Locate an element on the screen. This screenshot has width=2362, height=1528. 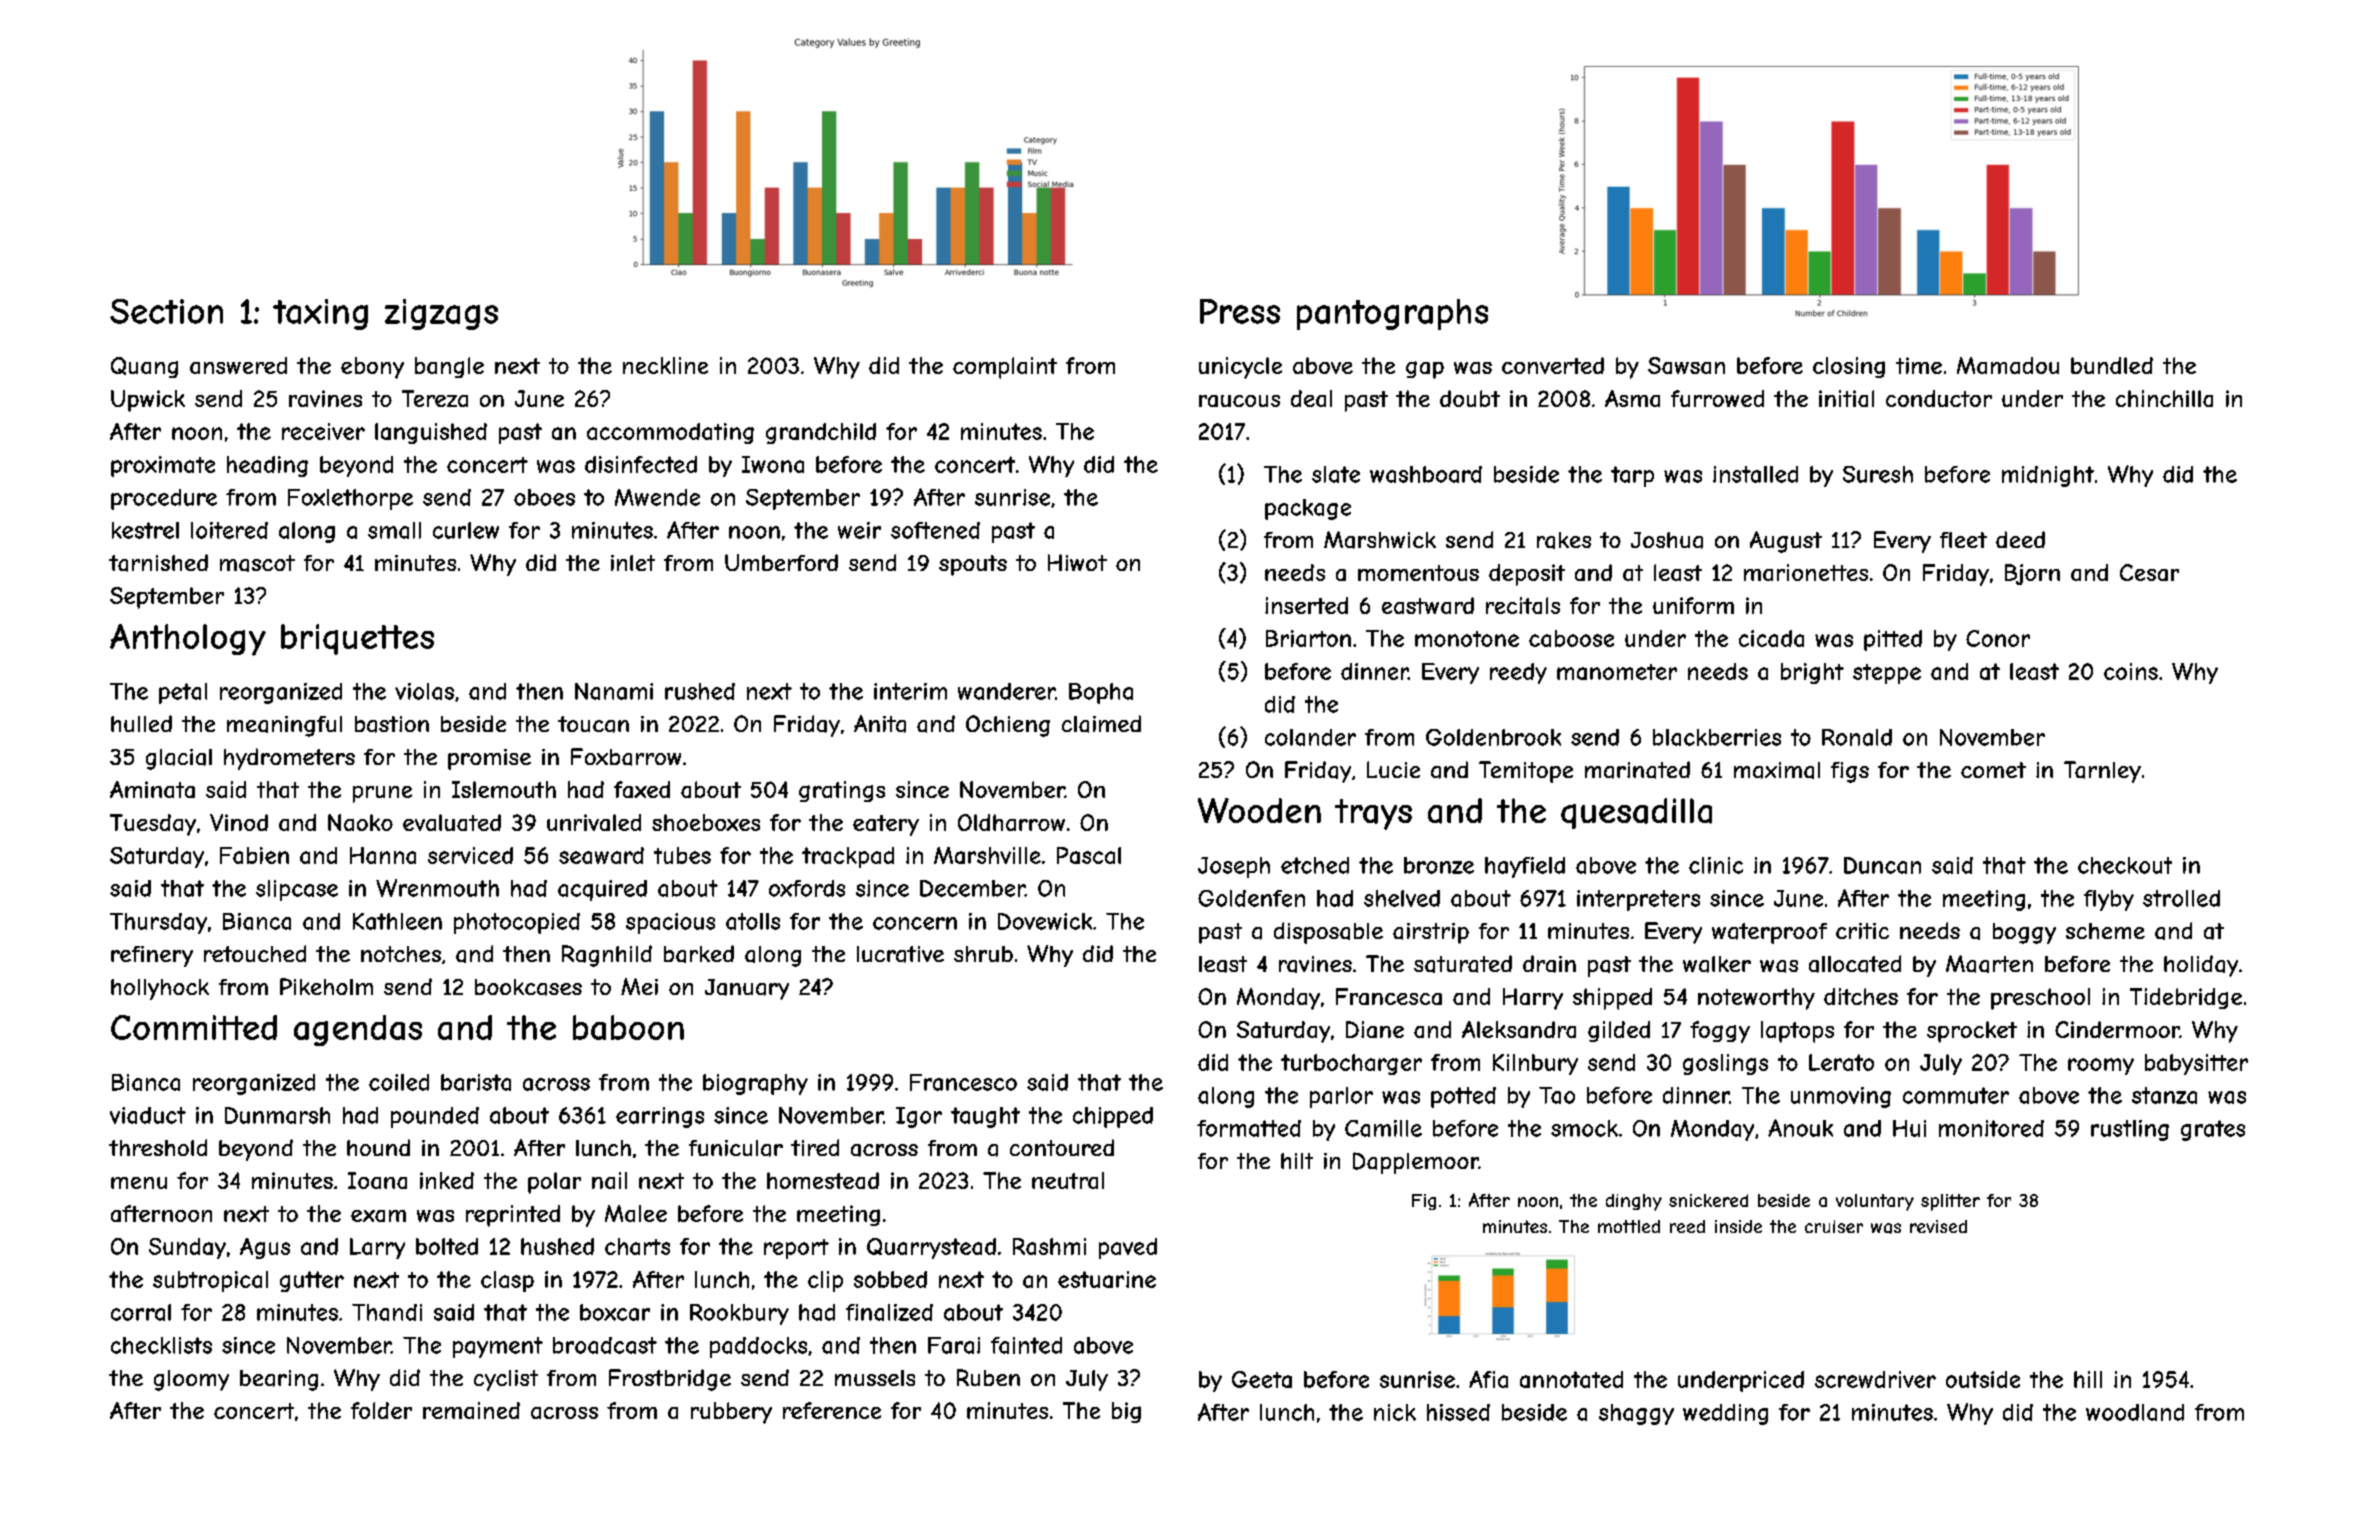
reference is located at coordinates (832, 1410).
